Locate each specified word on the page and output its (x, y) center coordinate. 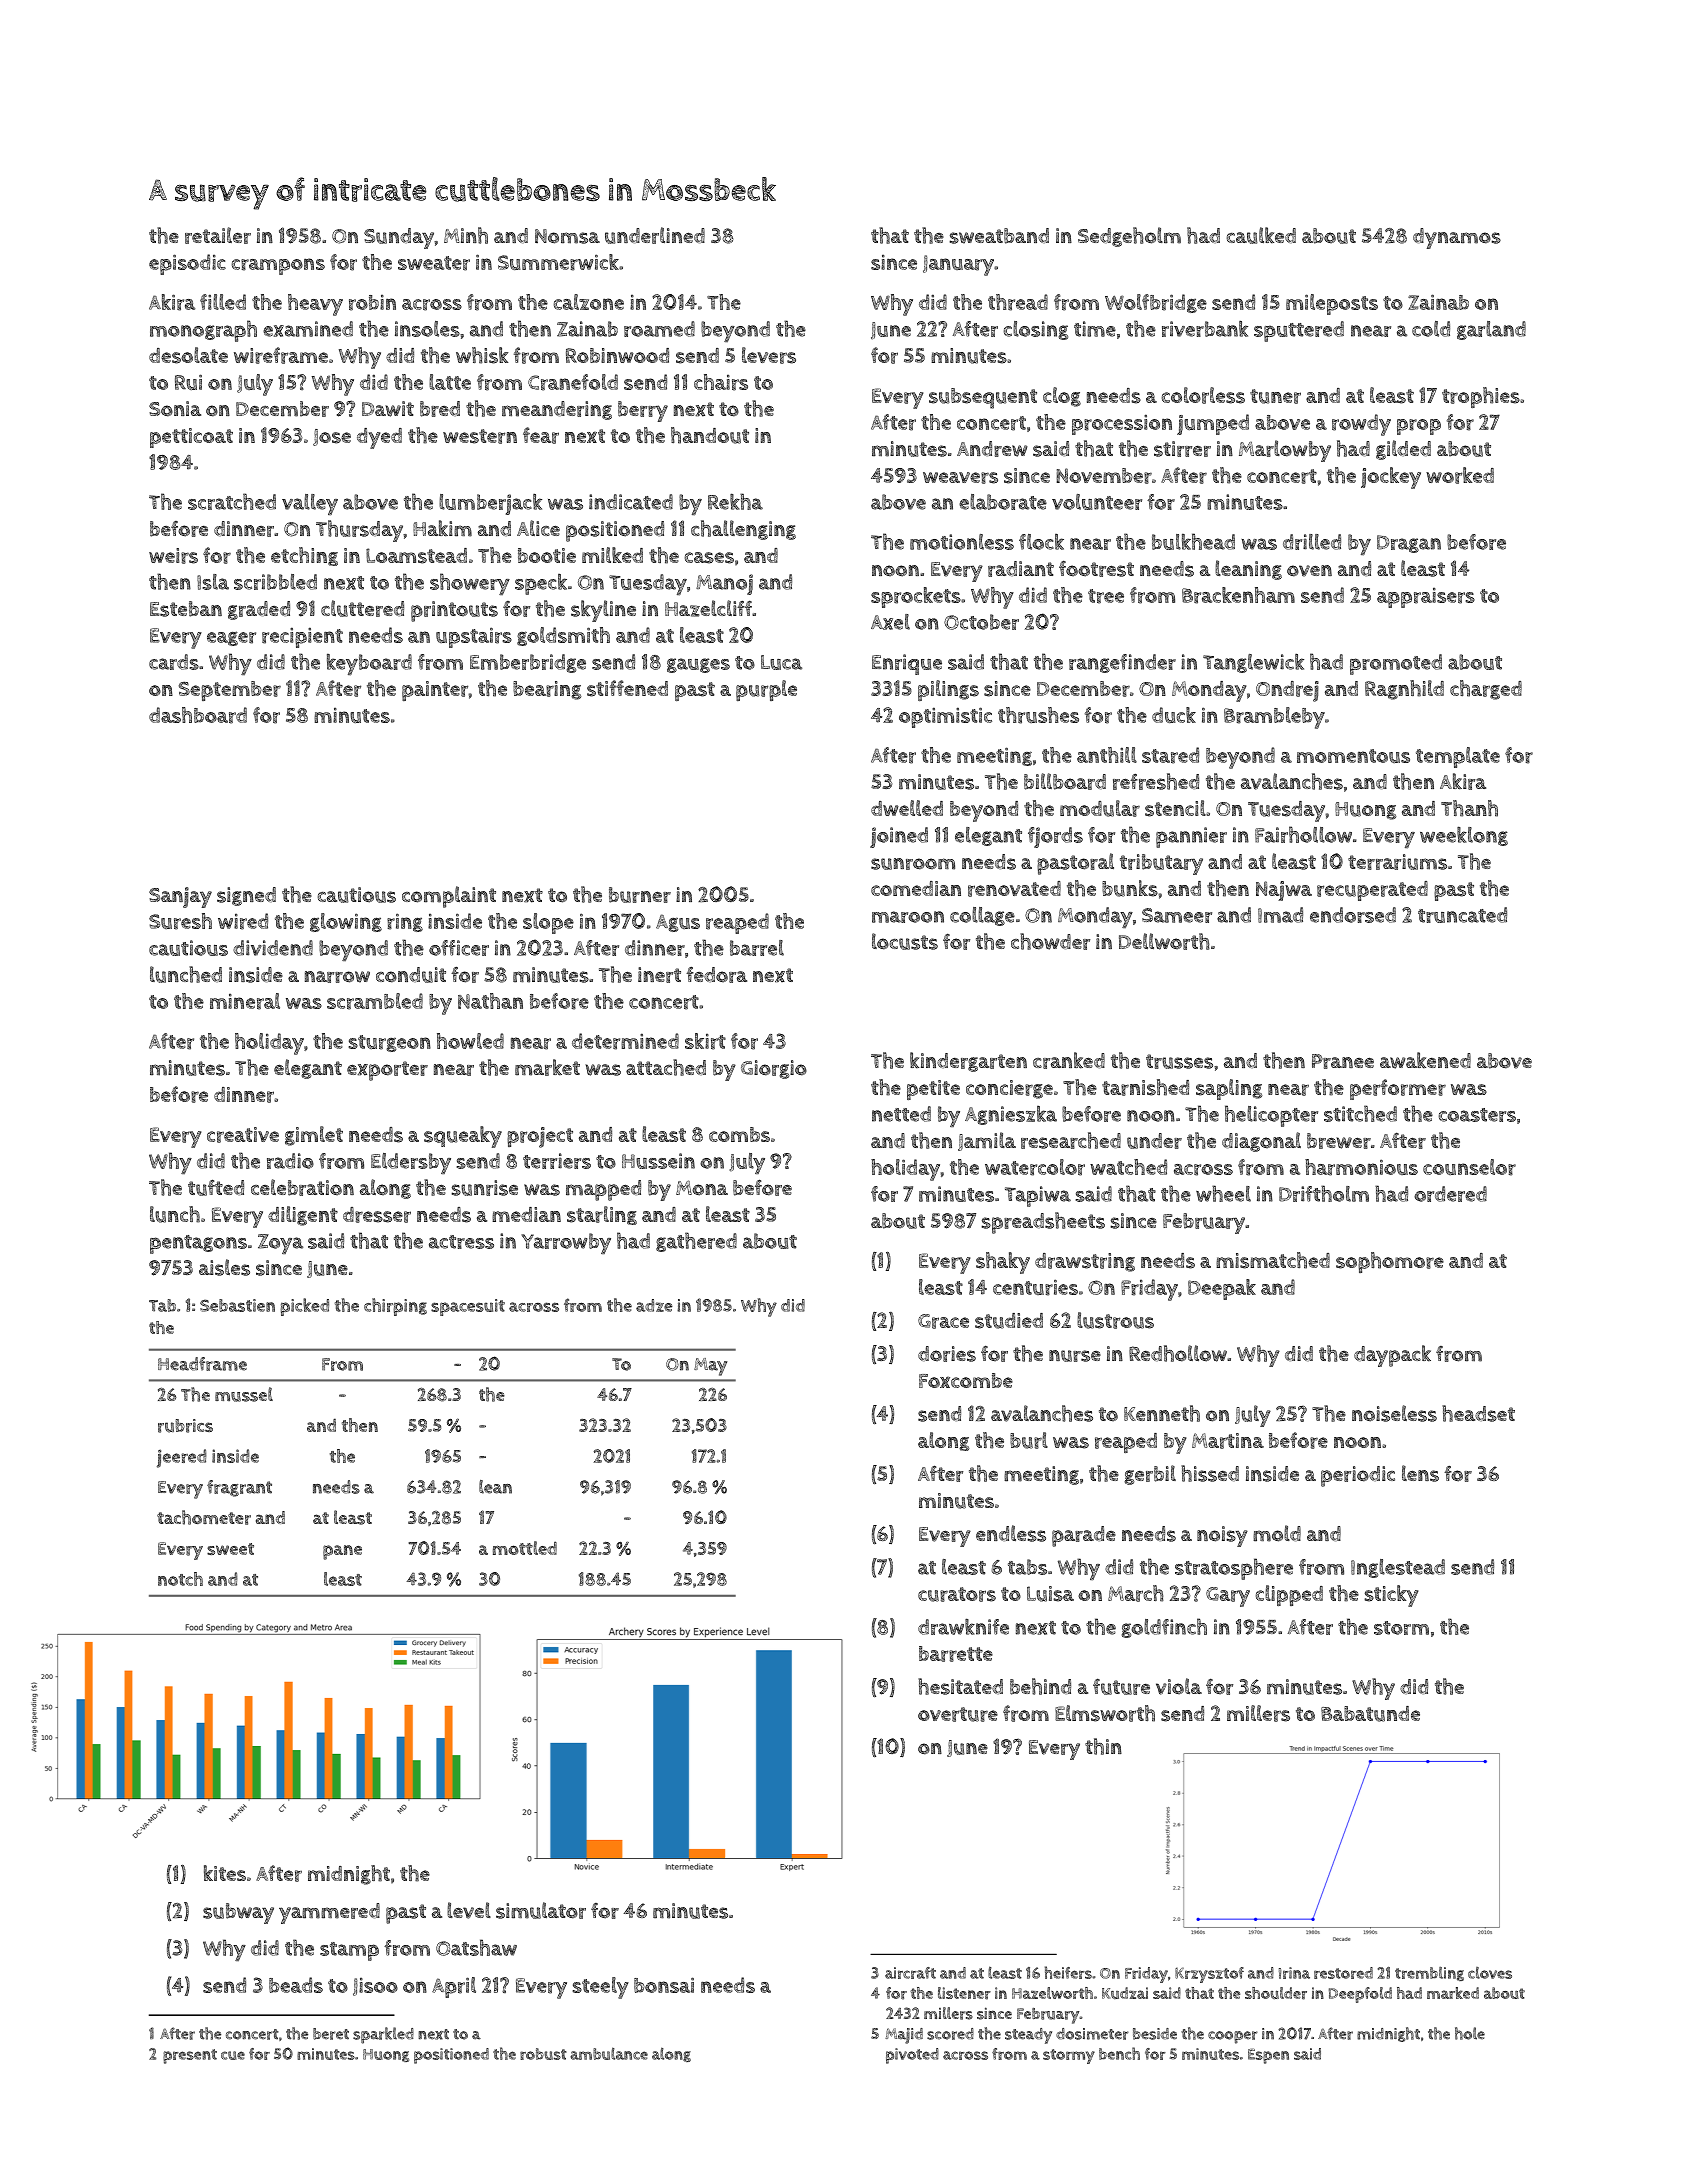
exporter (387, 1071)
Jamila (987, 1141)
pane (342, 1552)
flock (1041, 542)
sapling (1229, 1089)
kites (225, 1873)
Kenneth (1162, 1413)
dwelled (907, 808)
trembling (1429, 1974)
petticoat (191, 438)
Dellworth (1164, 941)
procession (1122, 424)
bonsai (664, 1985)
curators (957, 1594)
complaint (449, 897)
